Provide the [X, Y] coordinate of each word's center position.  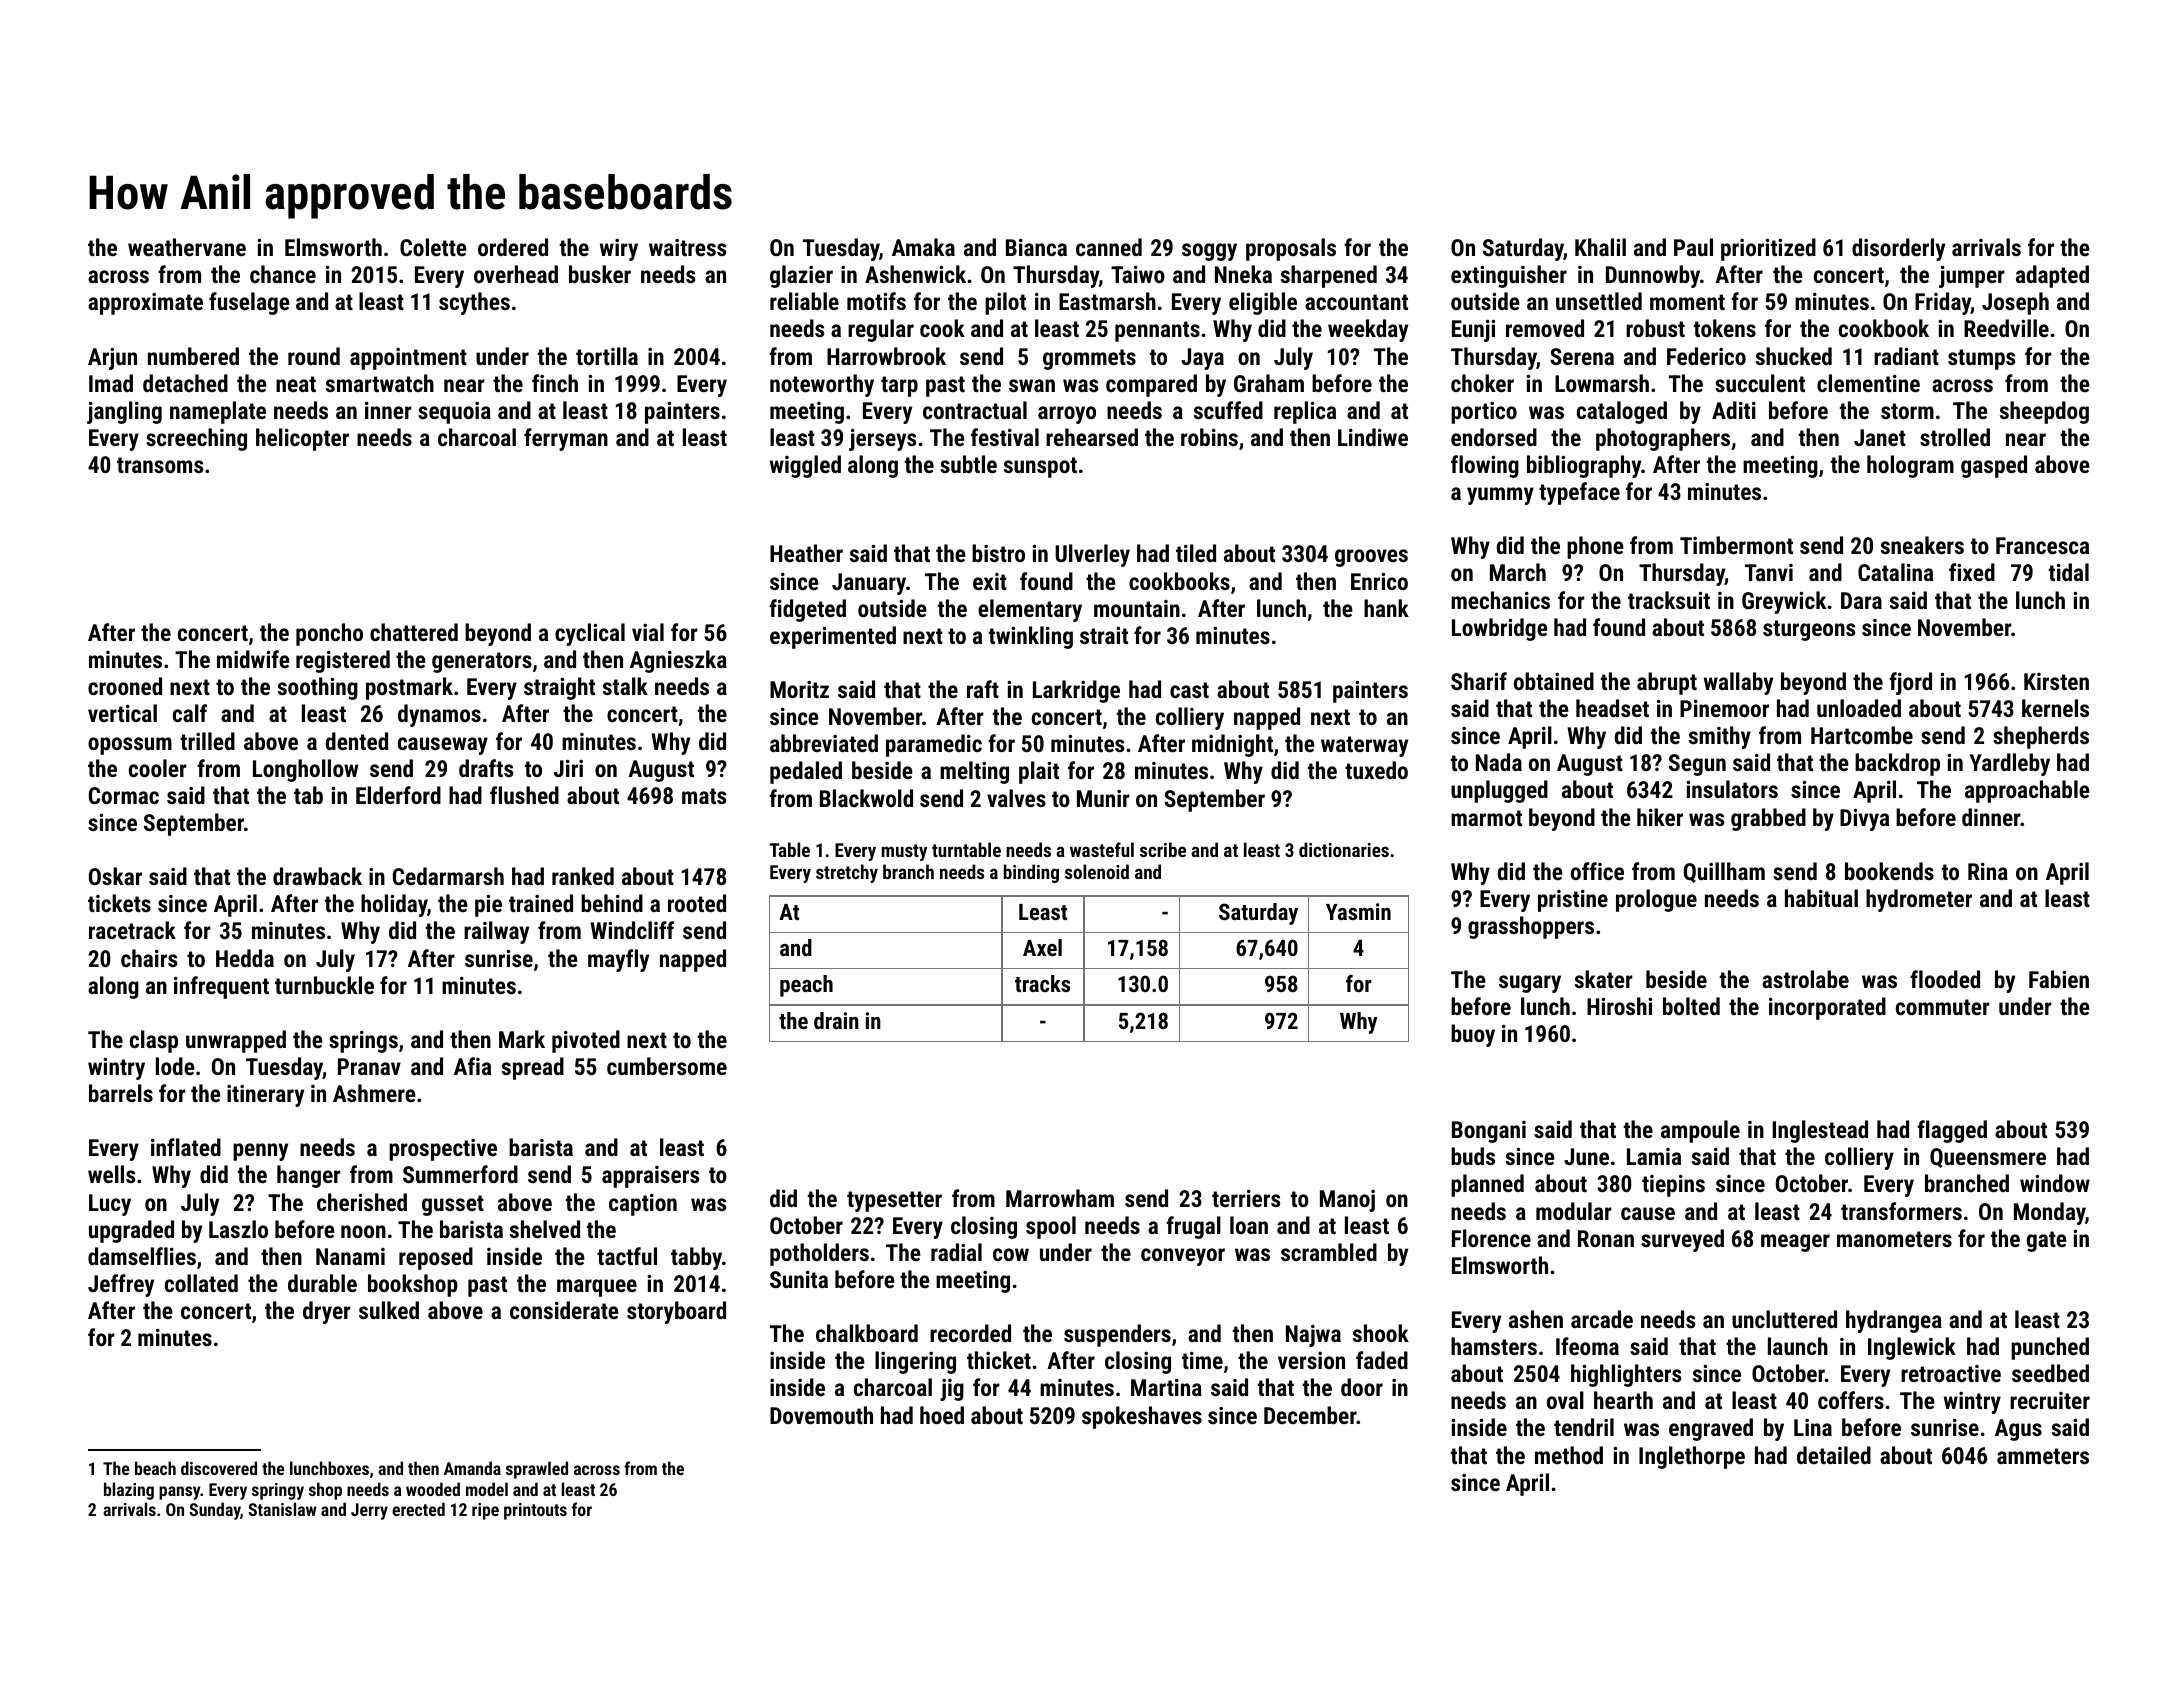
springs [363, 1042]
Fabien [2059, 979]
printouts [535, 1511]
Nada [1499, 762]
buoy [1473, 1035]
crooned [125, 686]
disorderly [1898, 249]
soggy [1209, 252]
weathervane [187, 247]
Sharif [1479, 681]
